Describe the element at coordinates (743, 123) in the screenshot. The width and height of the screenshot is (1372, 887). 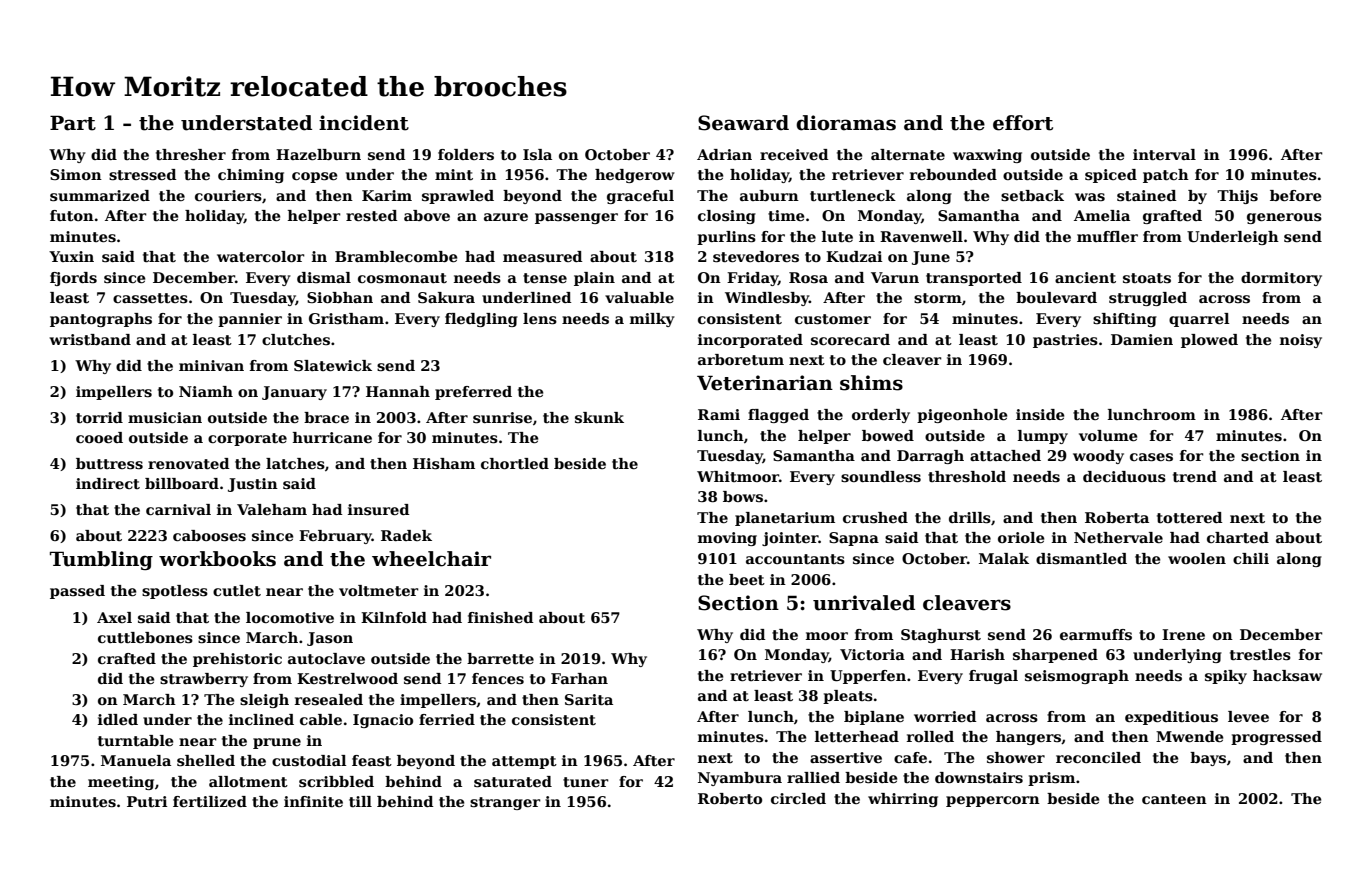
I see `Seaward` at that location.
